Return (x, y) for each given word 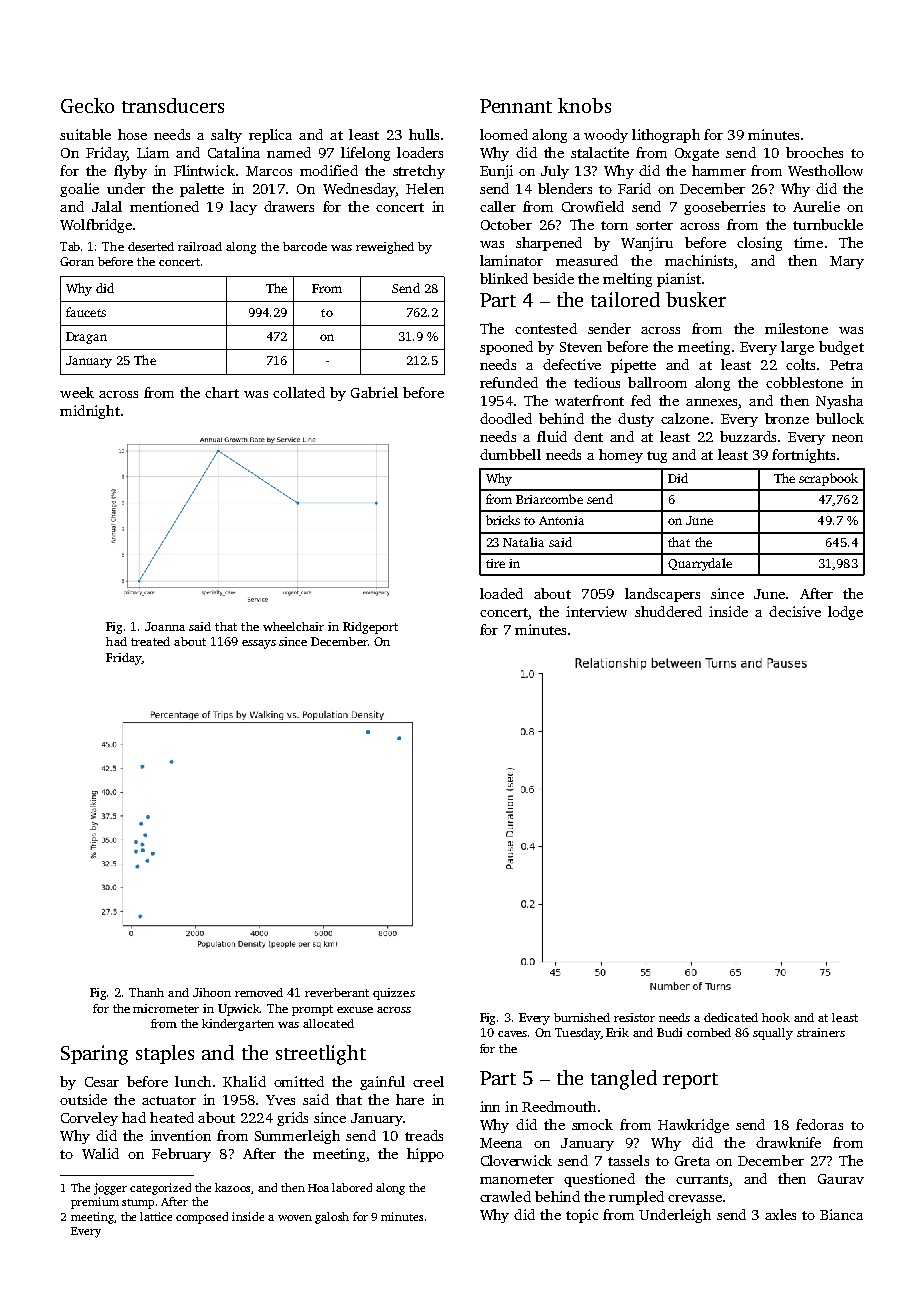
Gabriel (374, 392)
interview (596, 611)
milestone (796, 328)
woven (295, 1218)
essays (259, 644)
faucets (86, 312)
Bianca (841, 1214)
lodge (845, 613)
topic (582, 1216)
